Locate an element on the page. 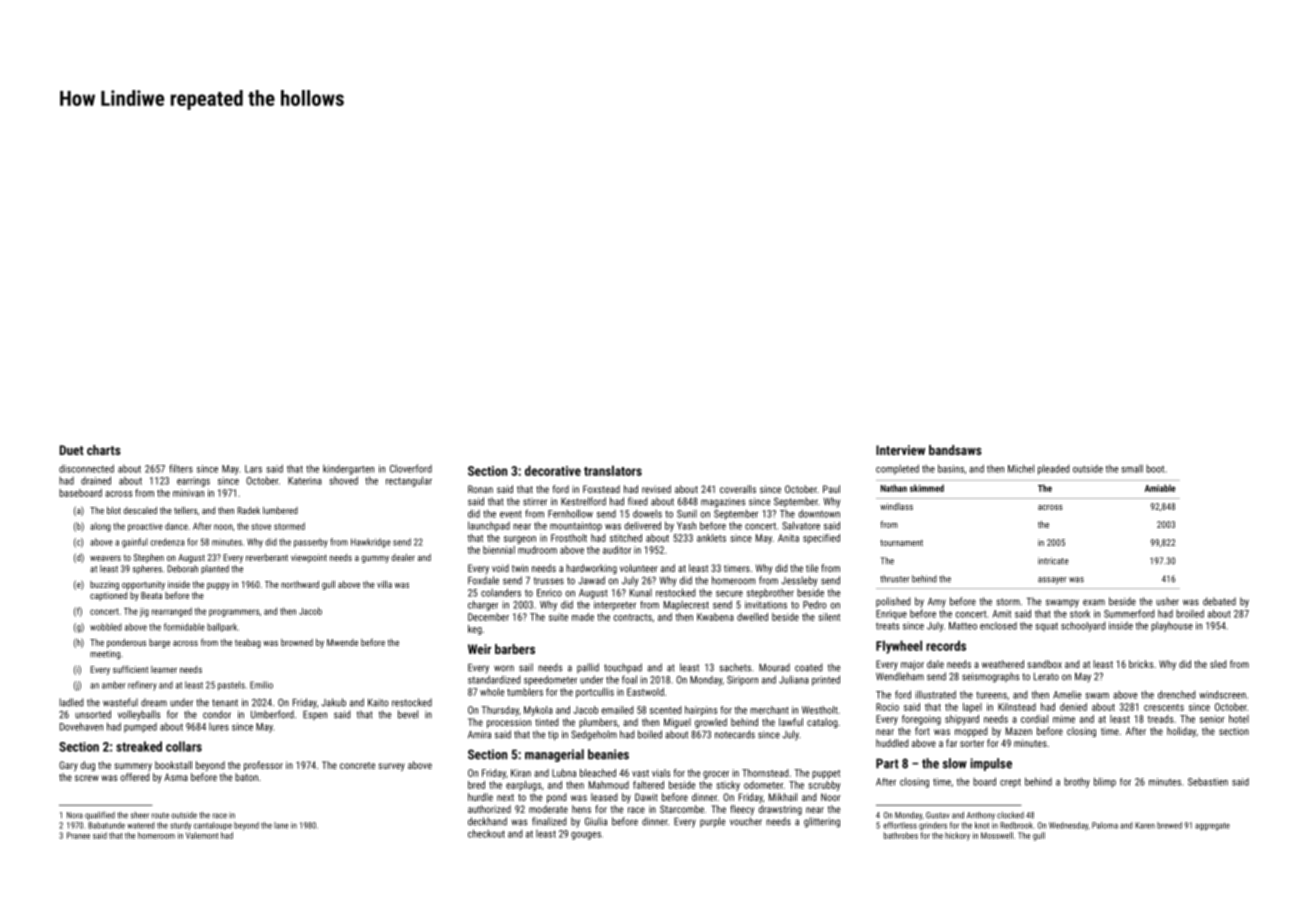 The height and width of the image is (924, 1308). downtown is located at coordinates (819, 513).
